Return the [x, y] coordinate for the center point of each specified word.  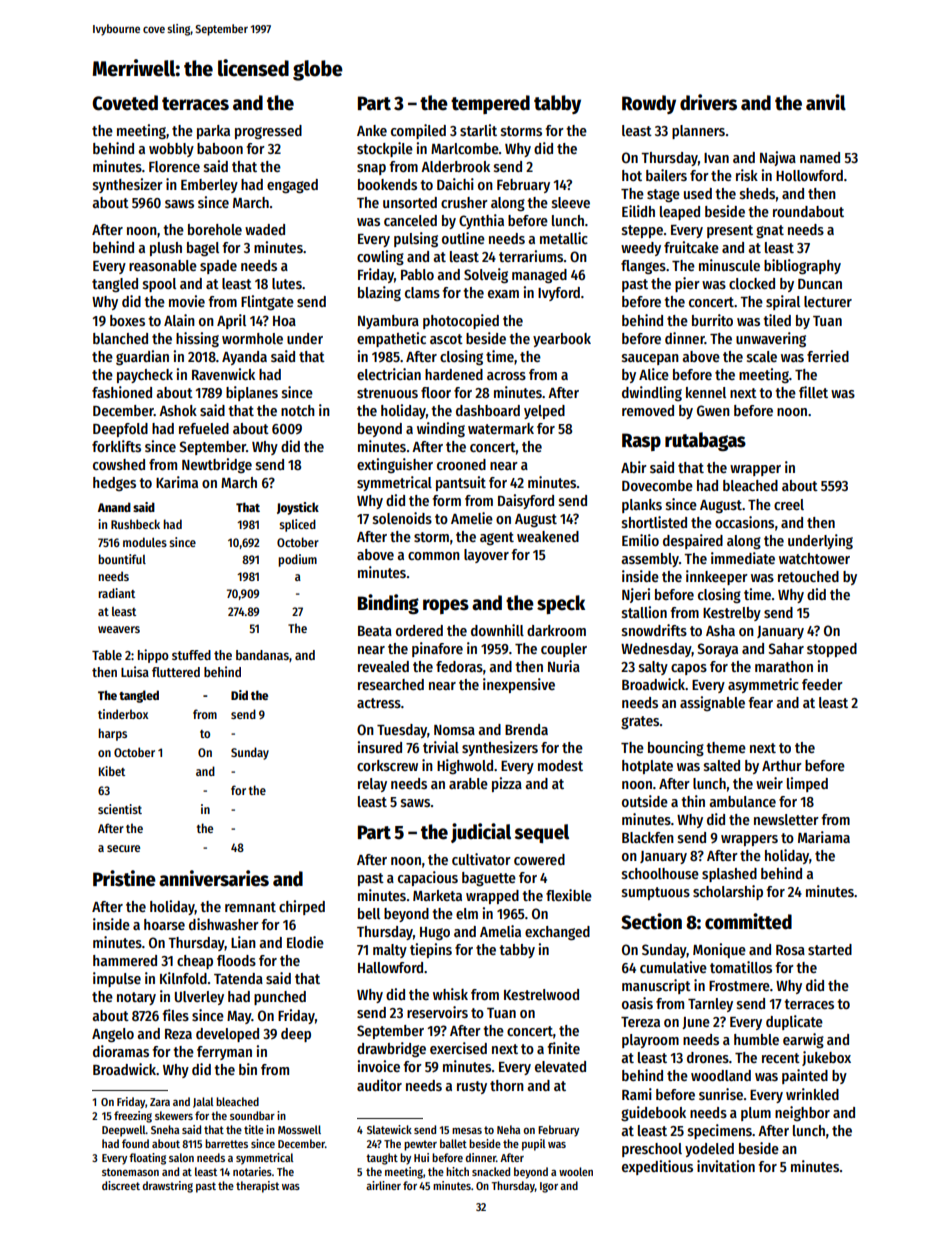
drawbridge [391, 1049]
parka [213, 132]
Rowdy [649, 104]
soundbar [252, 1115]
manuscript [656, 986]
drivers [708, 102]
